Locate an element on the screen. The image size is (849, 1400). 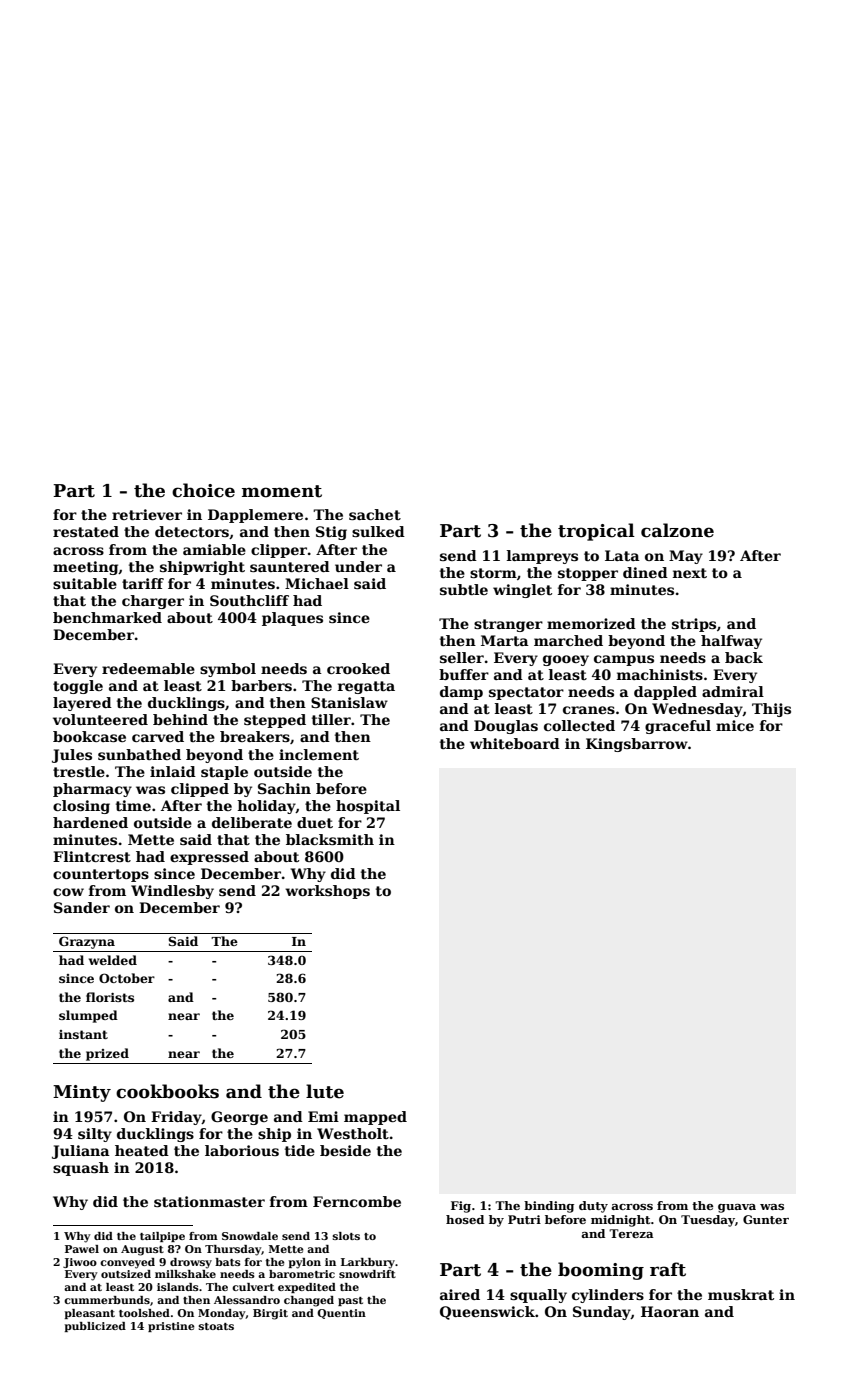
damp is located at coordinates (461, 693).
